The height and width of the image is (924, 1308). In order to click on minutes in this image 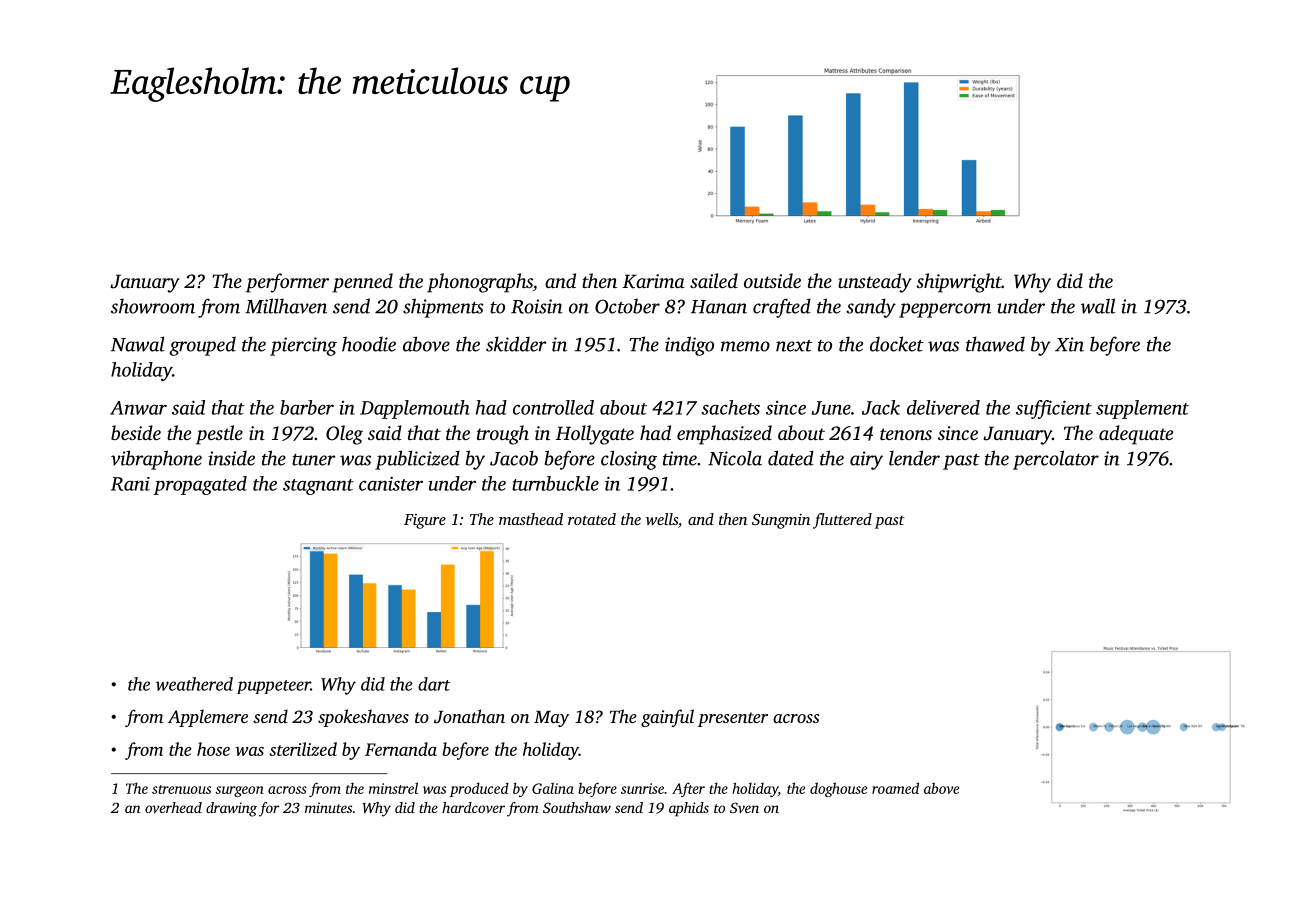, I will do `click(328, 807)`.
